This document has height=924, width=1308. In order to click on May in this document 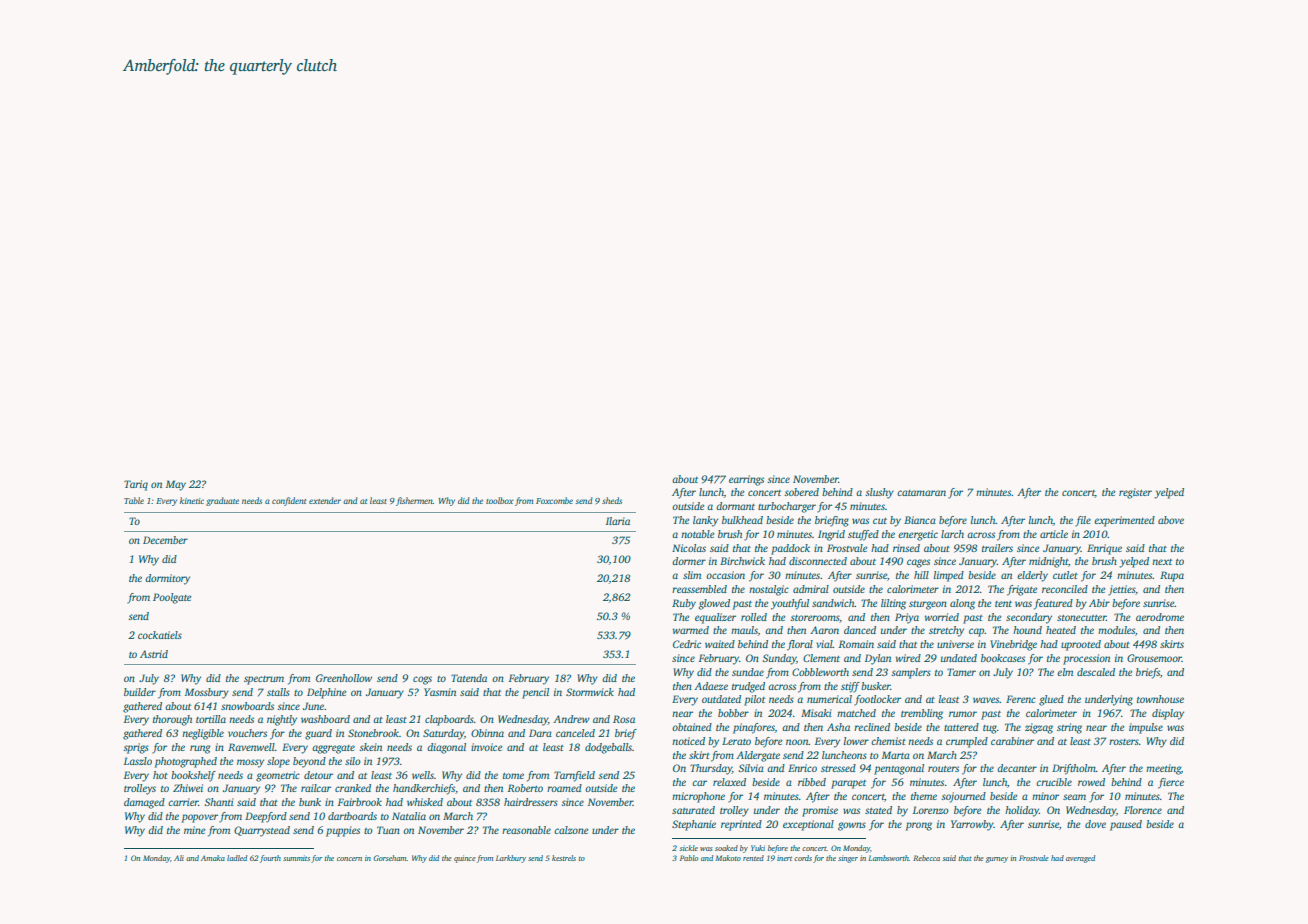, I will do `click(176, 485)`.
